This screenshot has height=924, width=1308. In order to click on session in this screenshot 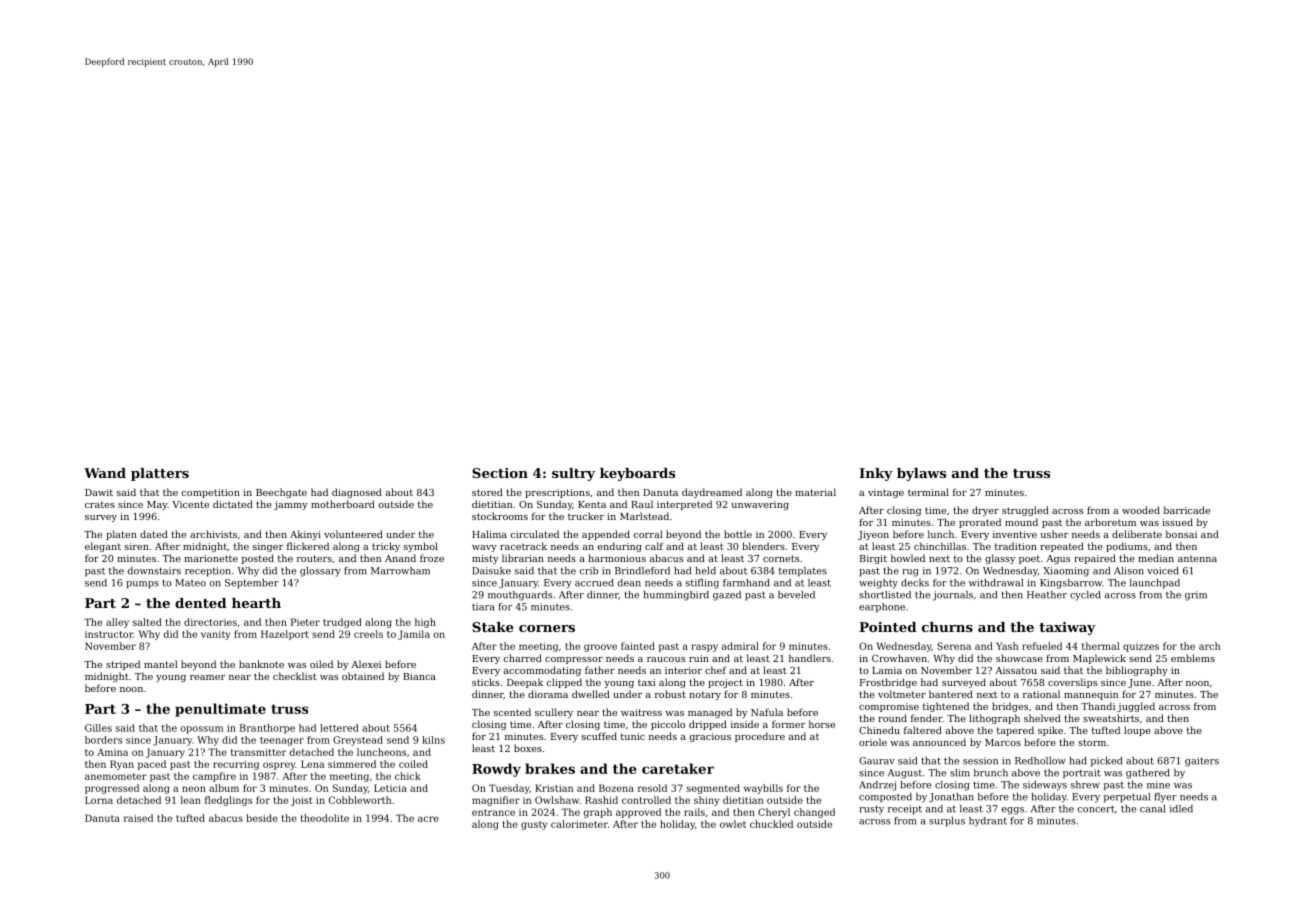, I will do `click(980, 761)`.
